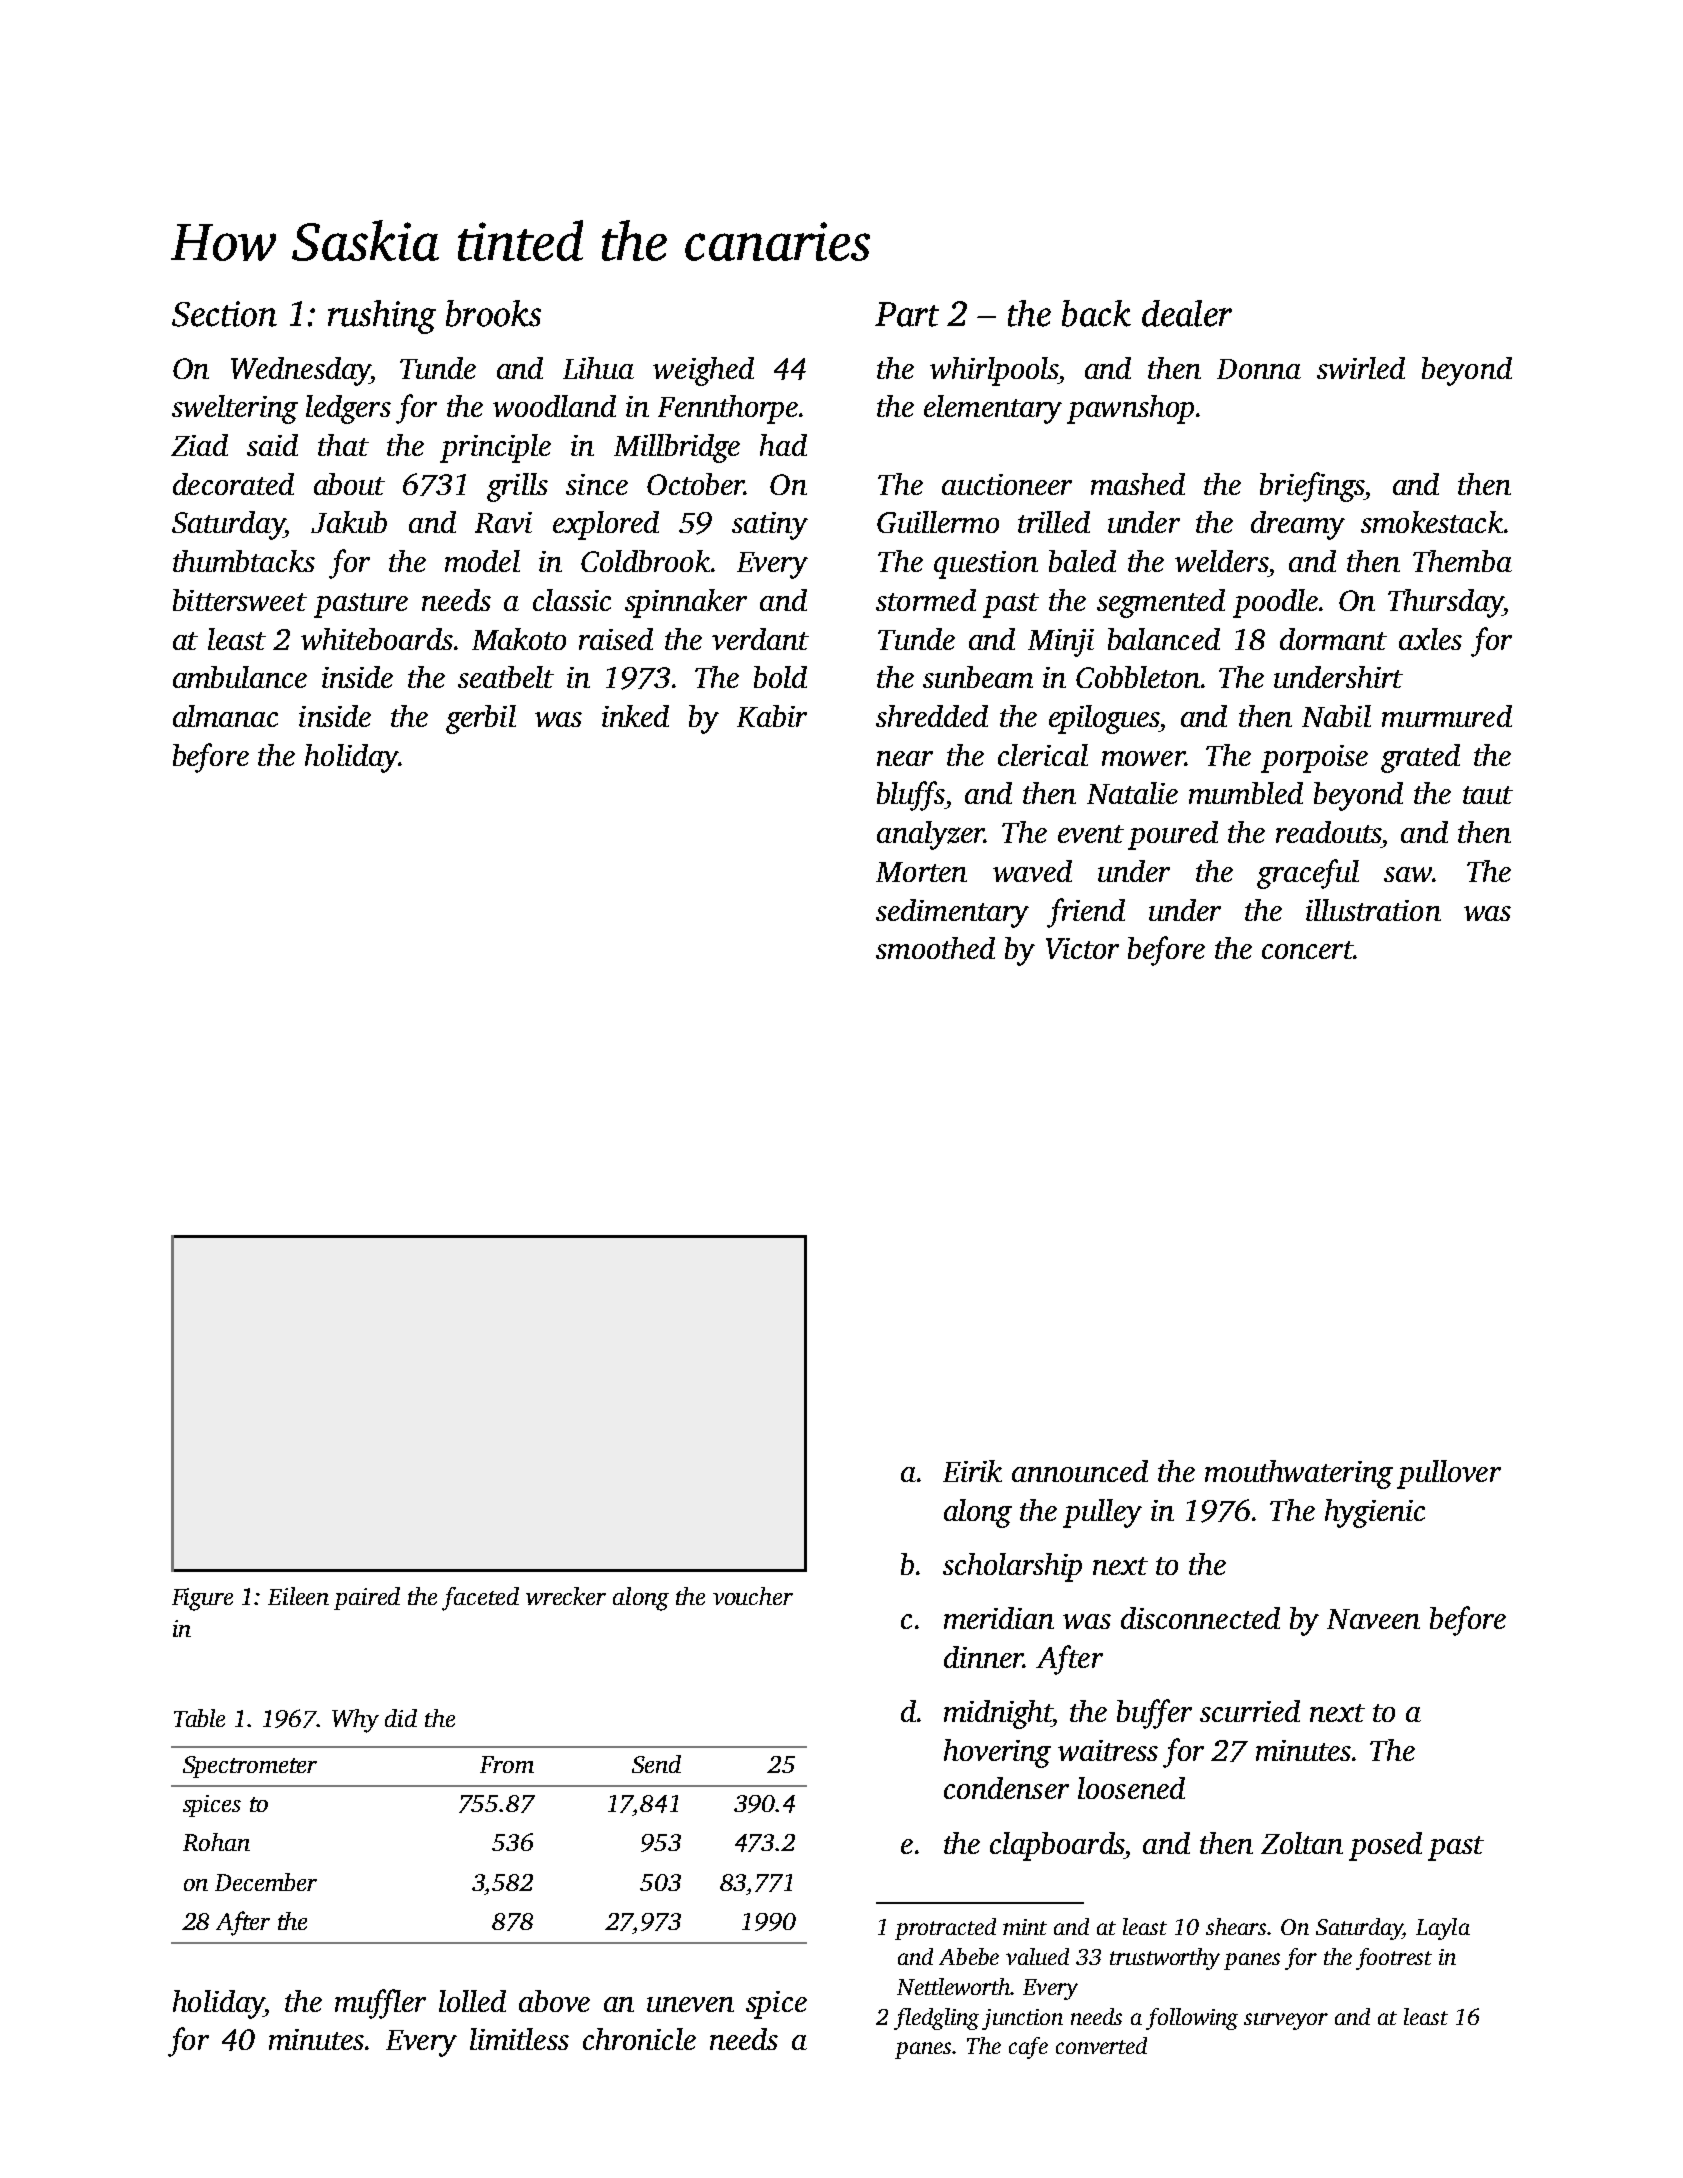 This page has width=1683, height=2178. What do you see at coordinates (1221, 561) in the page?
I see `welders` at bounding box center [1221, 561].
